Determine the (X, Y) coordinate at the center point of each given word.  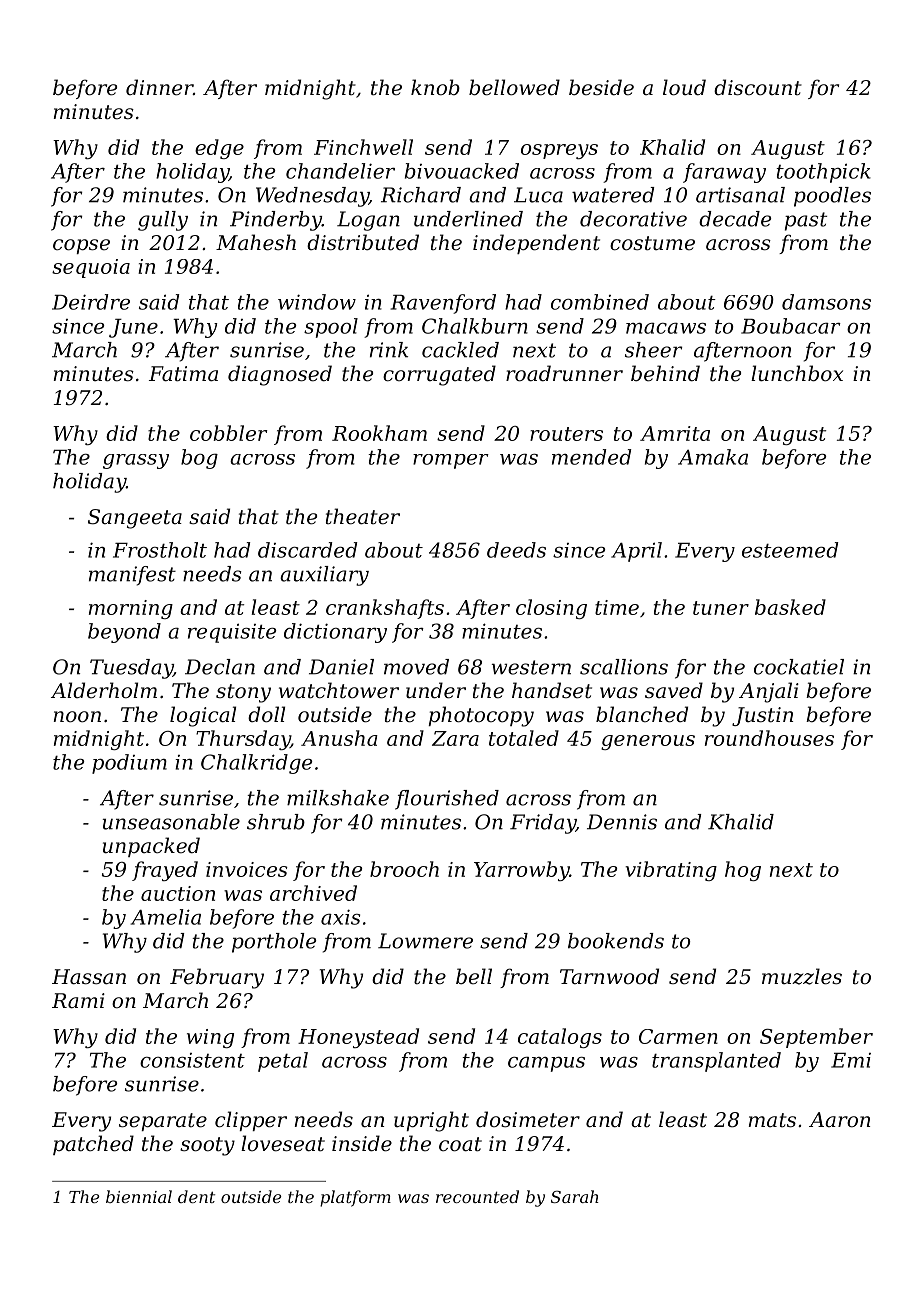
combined (600, 302)
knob (435, 87)
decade (735, 219)
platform (355, 1198)
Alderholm (104, 690)
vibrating (671, 871)
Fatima (183, 374)
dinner (159, 87)
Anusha (339, 738)
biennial (139, 1196)
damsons (826, 302)
